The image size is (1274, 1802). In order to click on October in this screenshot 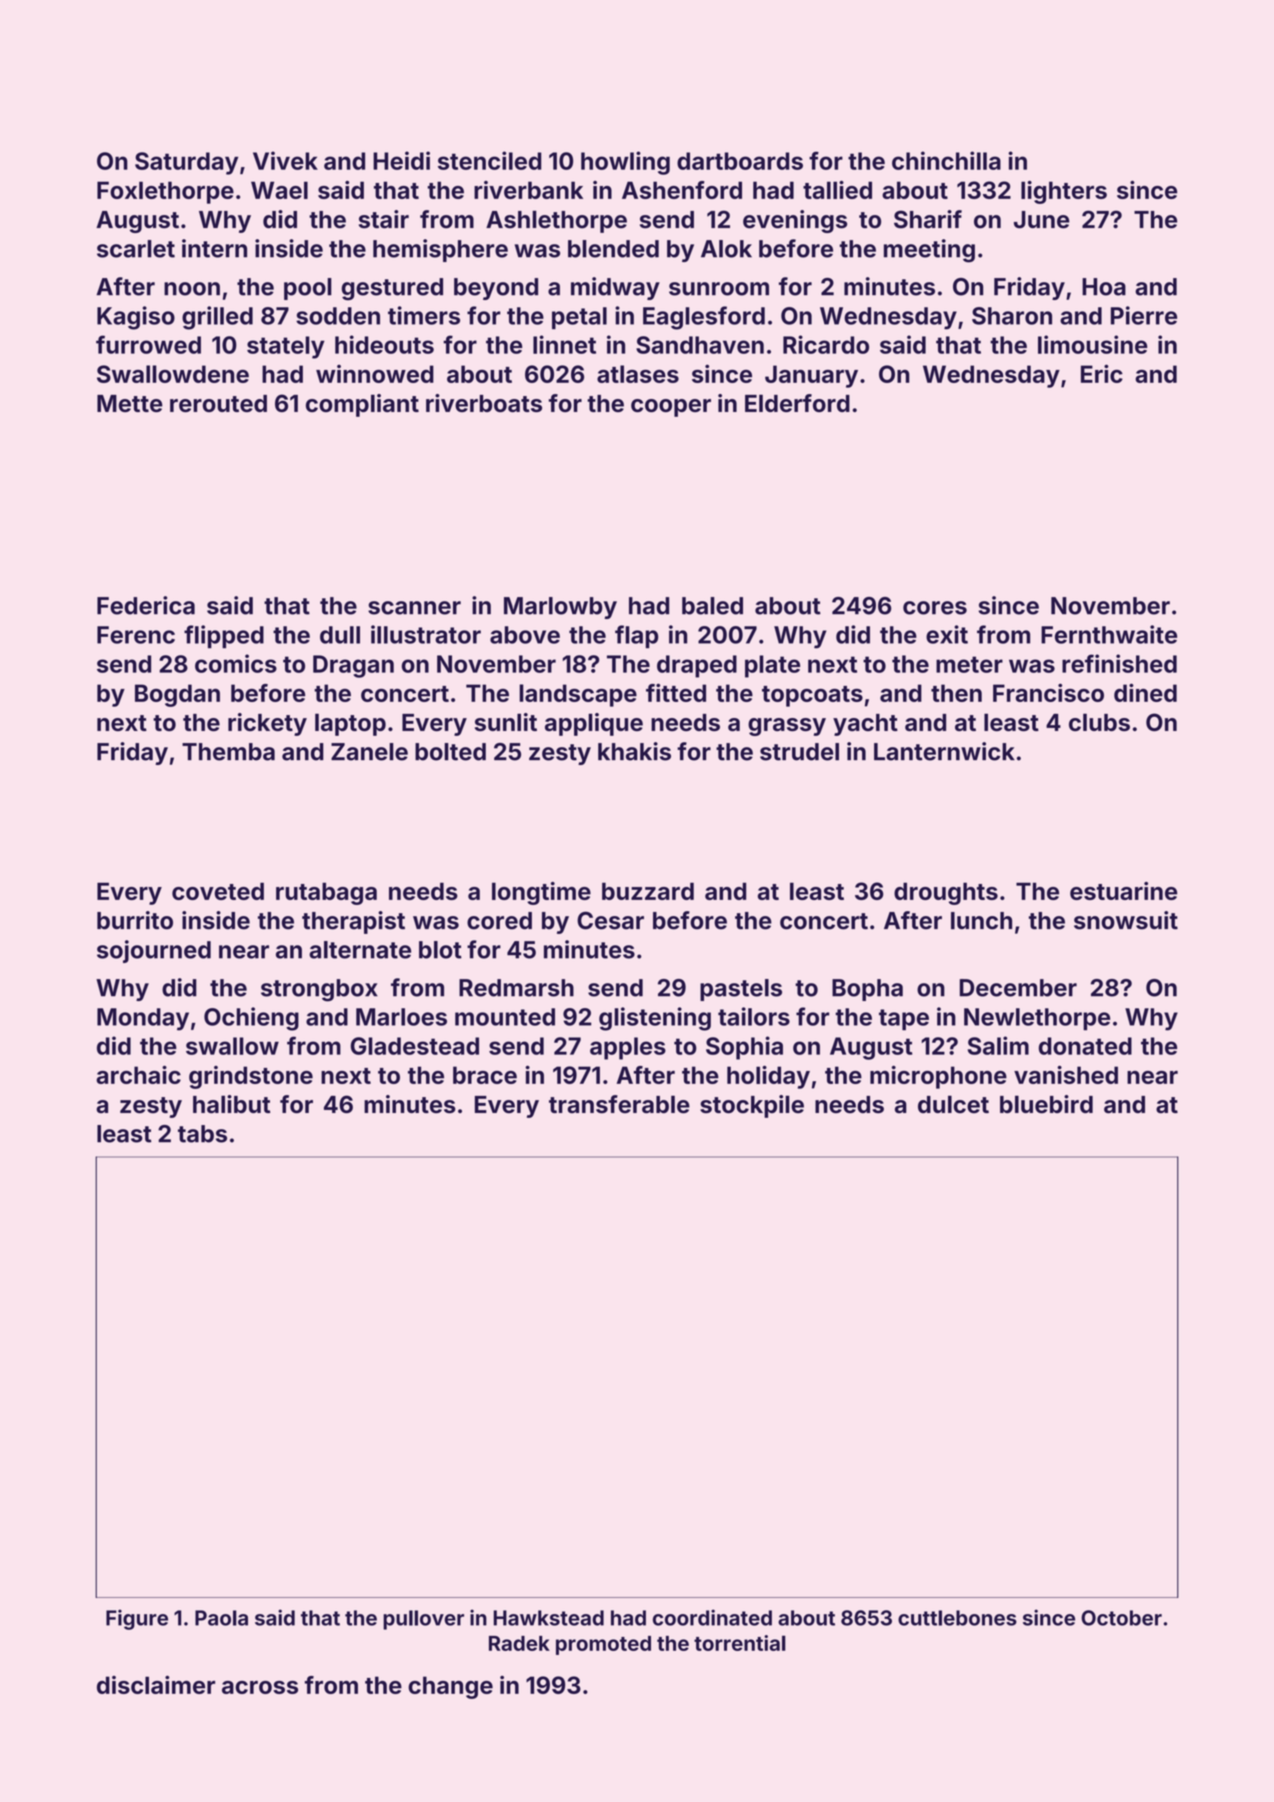, I will do `click(1121, 1618)`.
